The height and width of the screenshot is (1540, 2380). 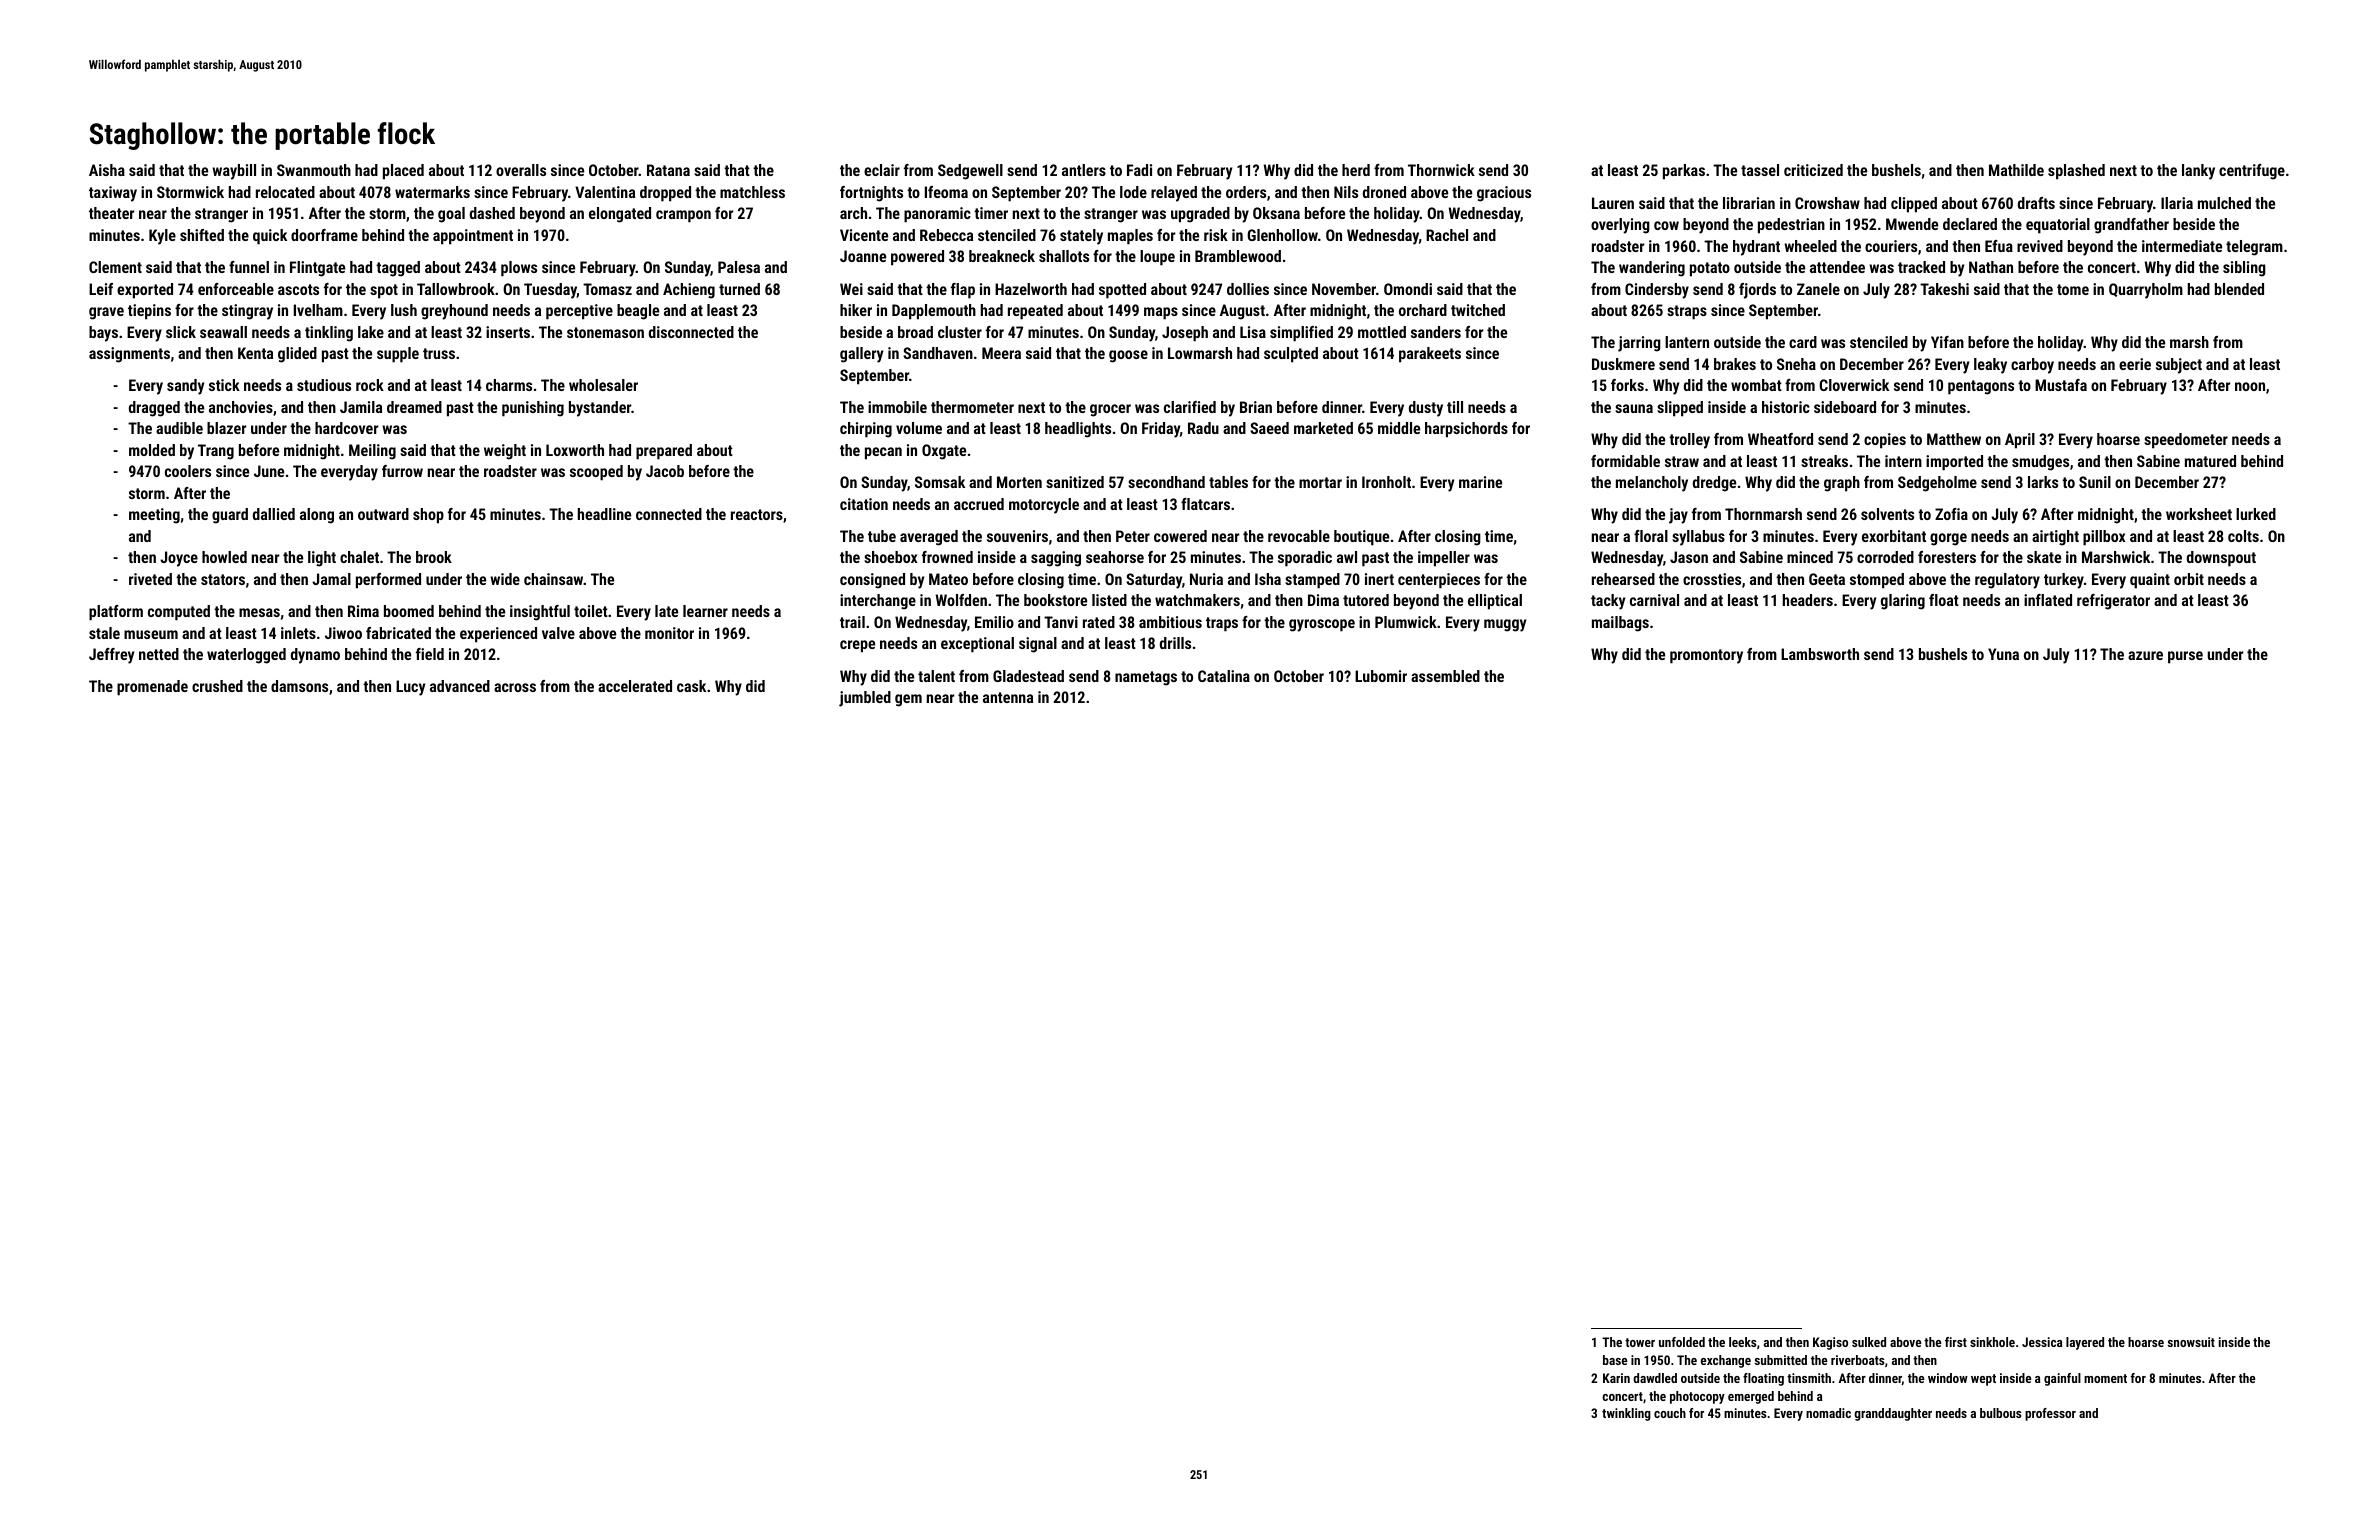 I want to click on purse, so click(x=2185, y=657).
